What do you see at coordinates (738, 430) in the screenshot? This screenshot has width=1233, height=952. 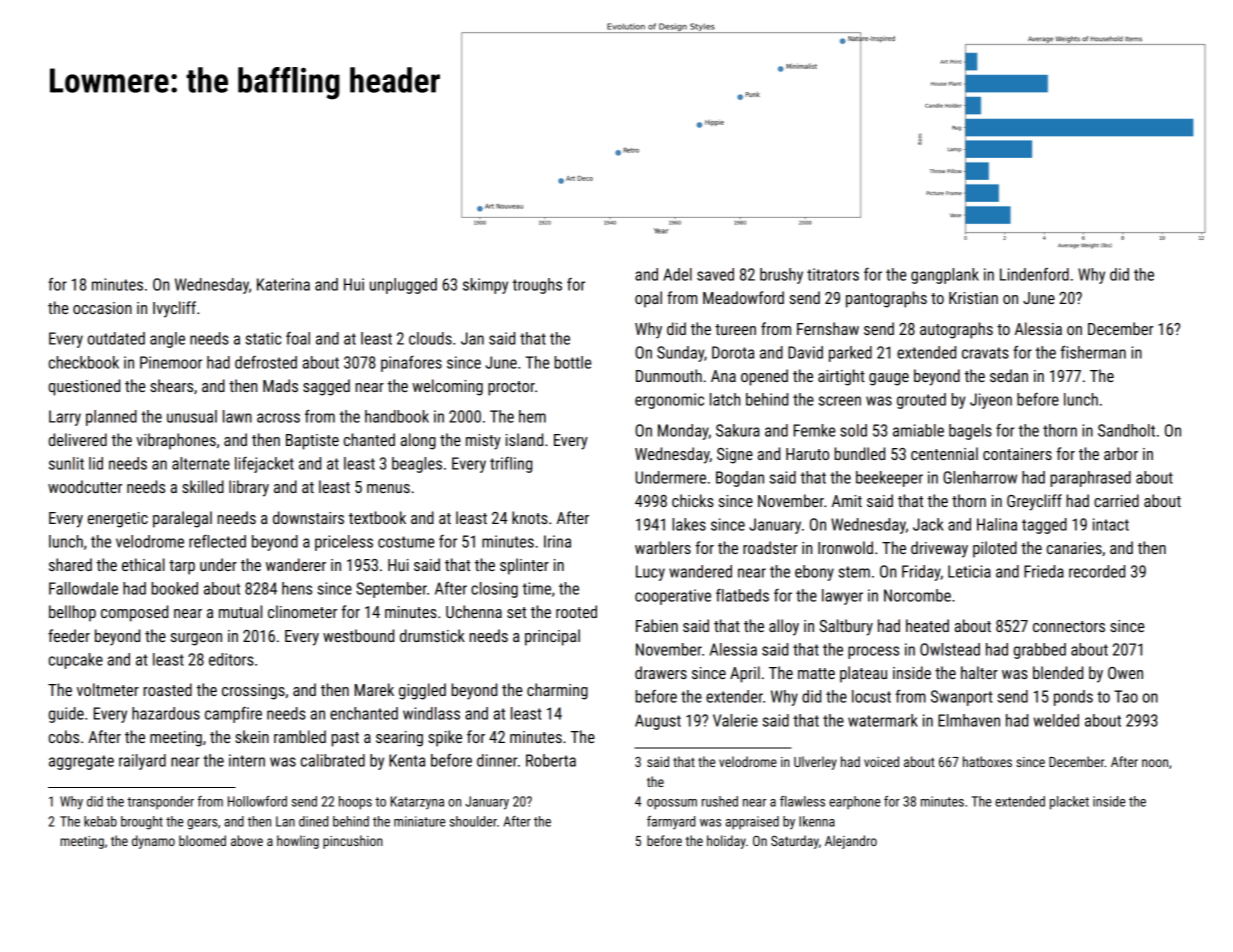 I see `Sakura` at bounding box center [738, 430].
